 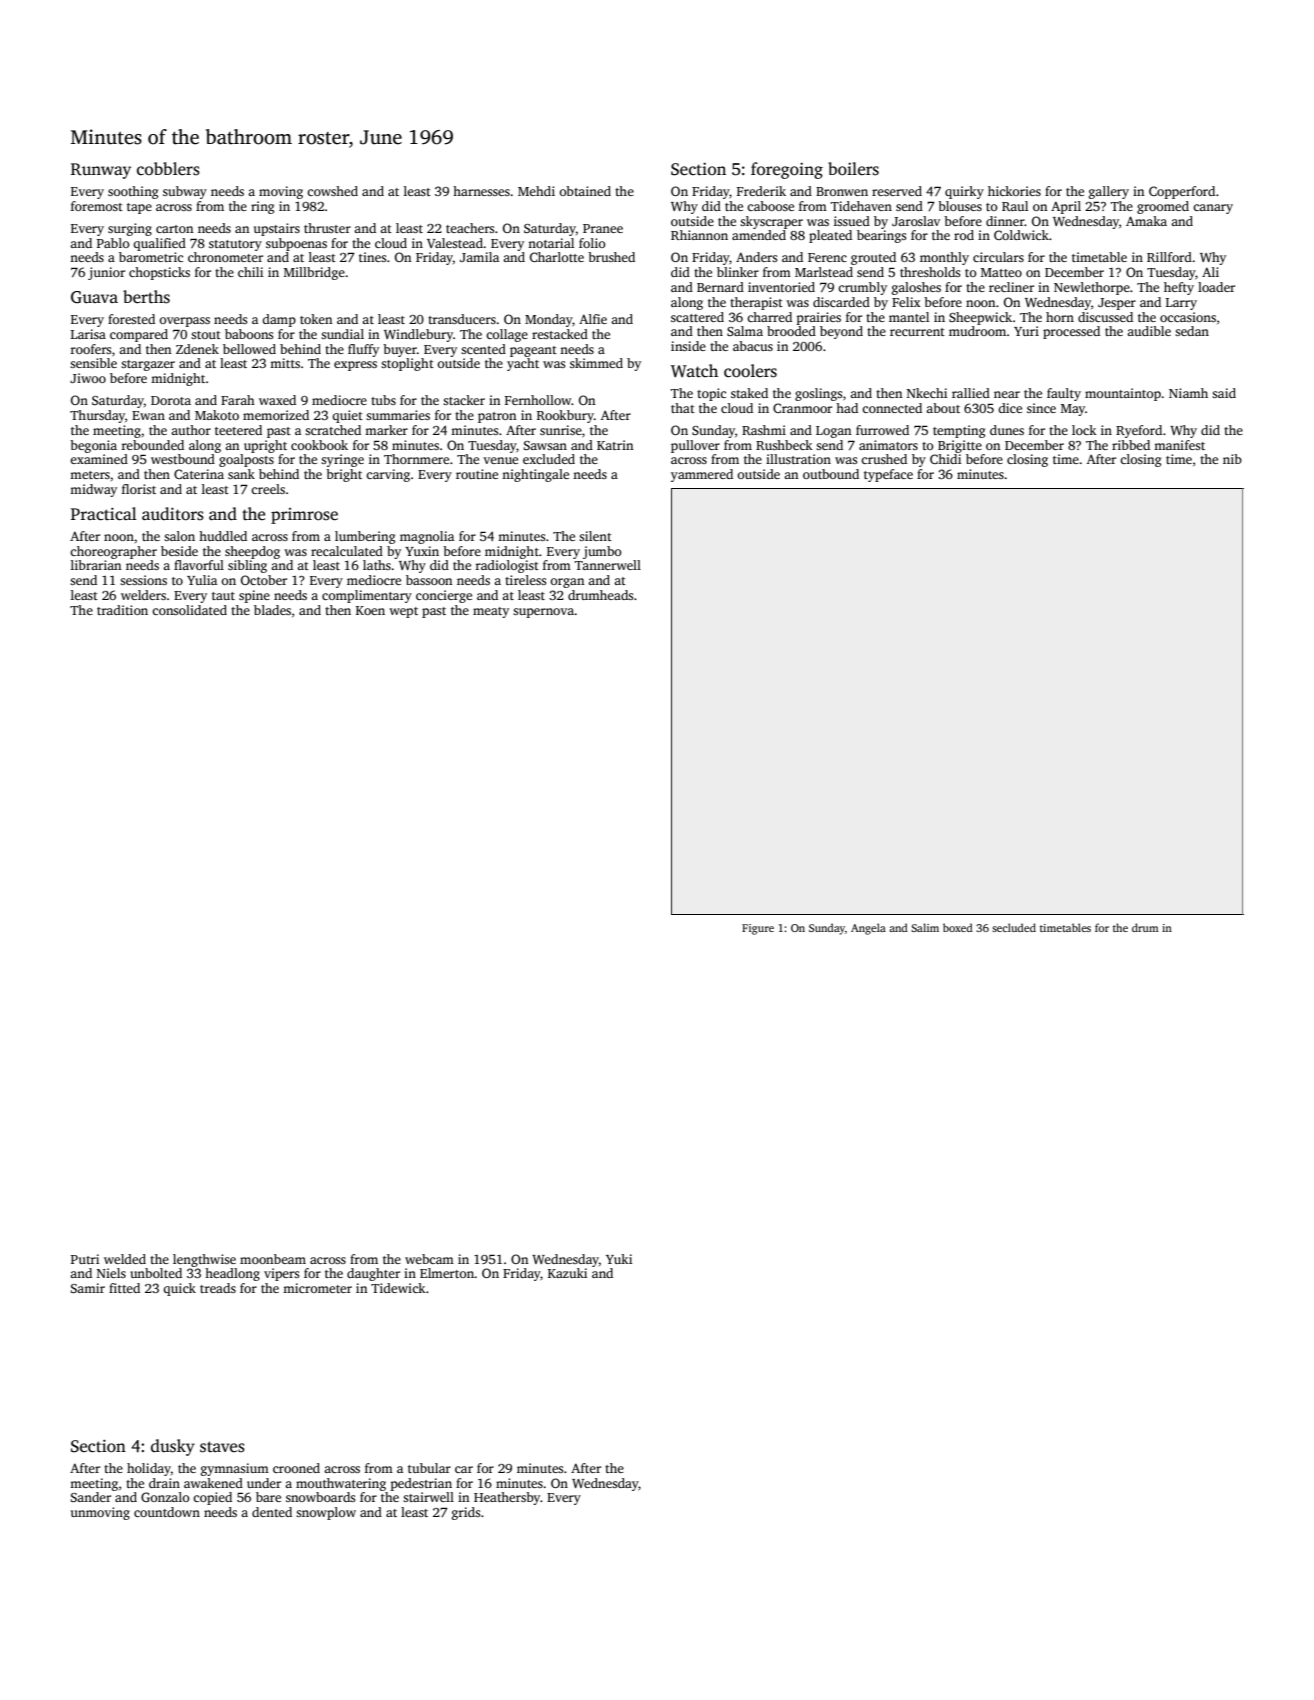 I want to click on tubular, so click(x=429, y=1468).
